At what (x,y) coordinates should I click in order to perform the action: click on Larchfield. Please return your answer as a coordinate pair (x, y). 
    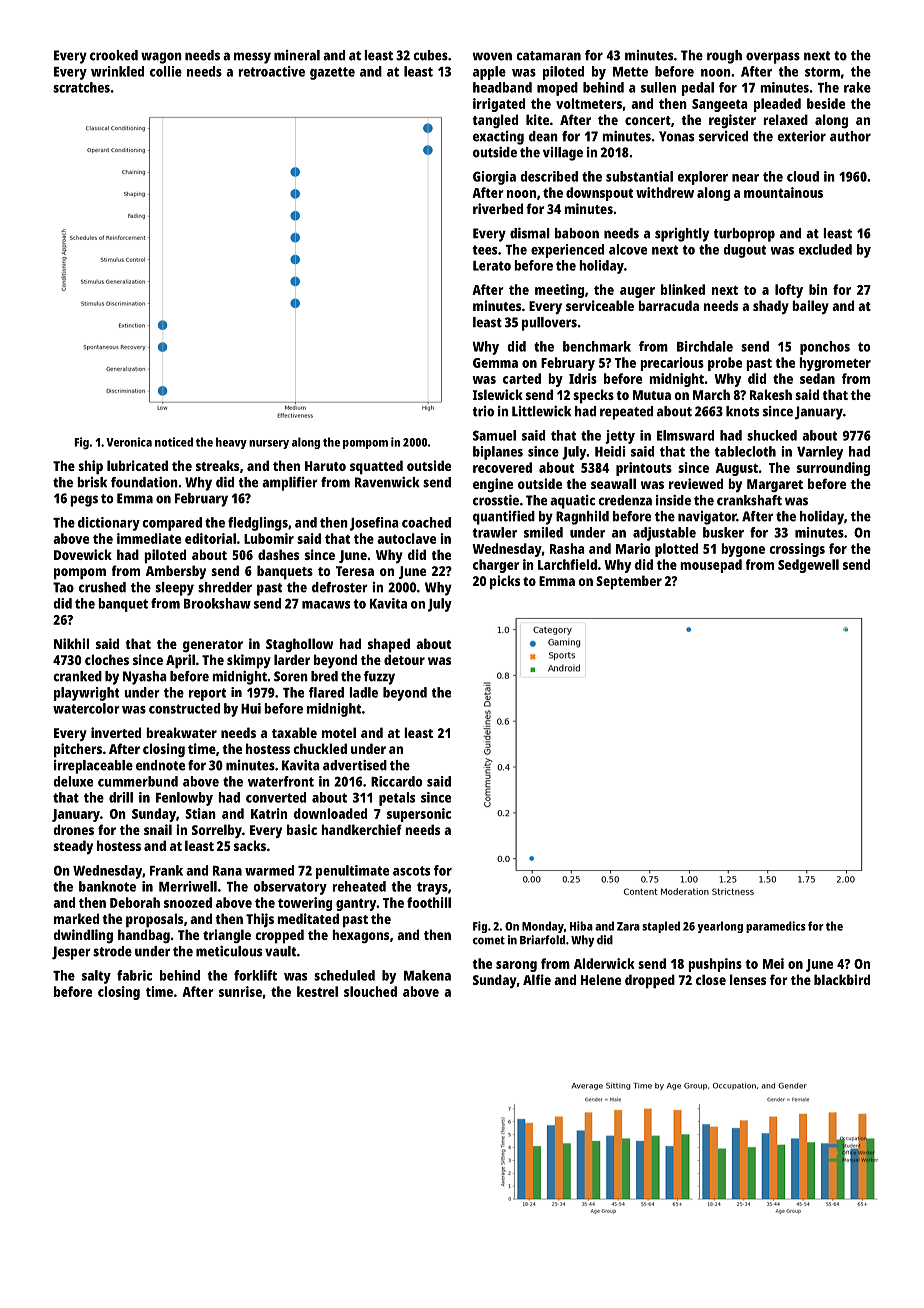
    Looking at the image, I should click on (567, 564).
